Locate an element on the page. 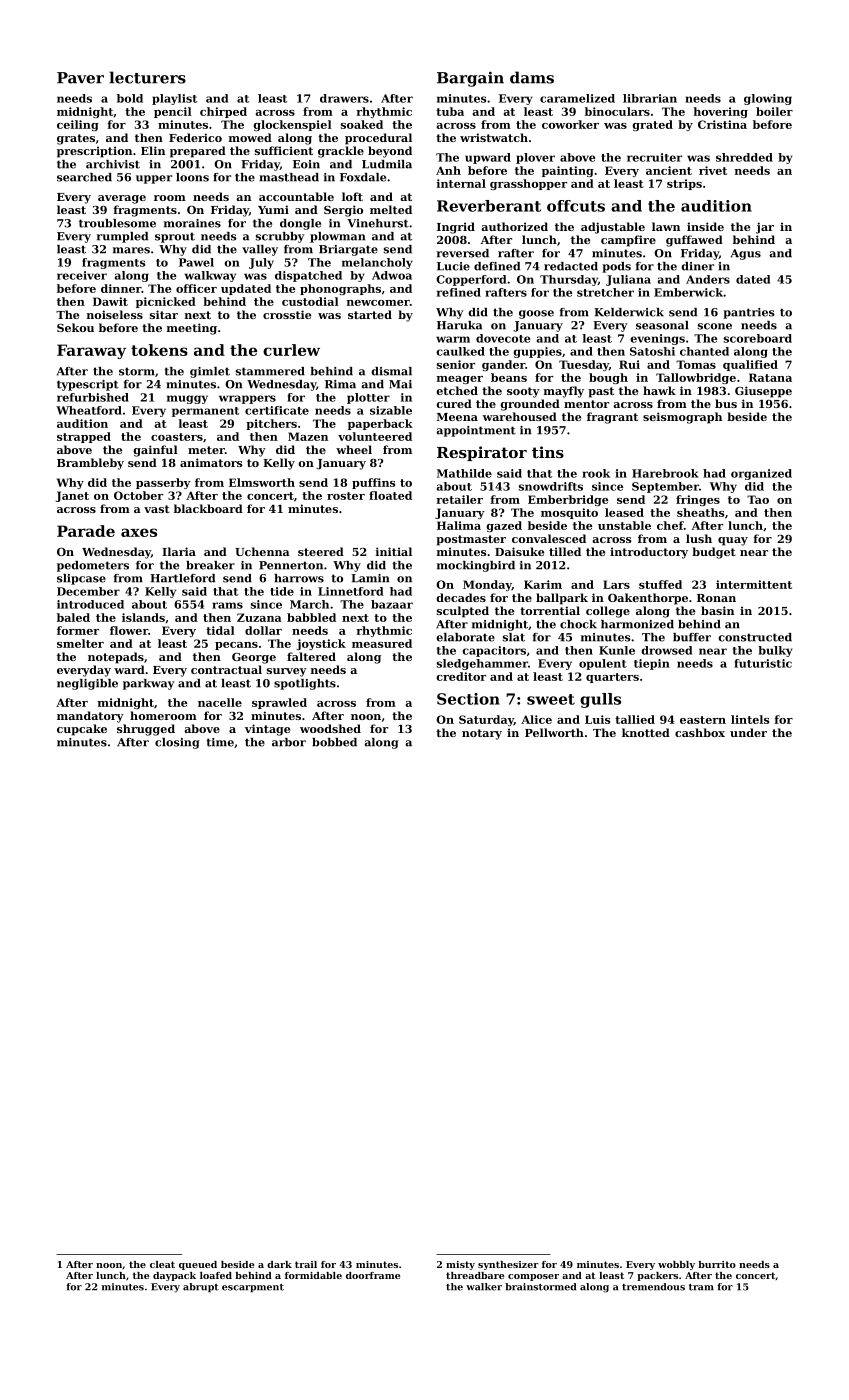 The image size is (849, 1400). cashbox is located at coordinates (700, 732).
